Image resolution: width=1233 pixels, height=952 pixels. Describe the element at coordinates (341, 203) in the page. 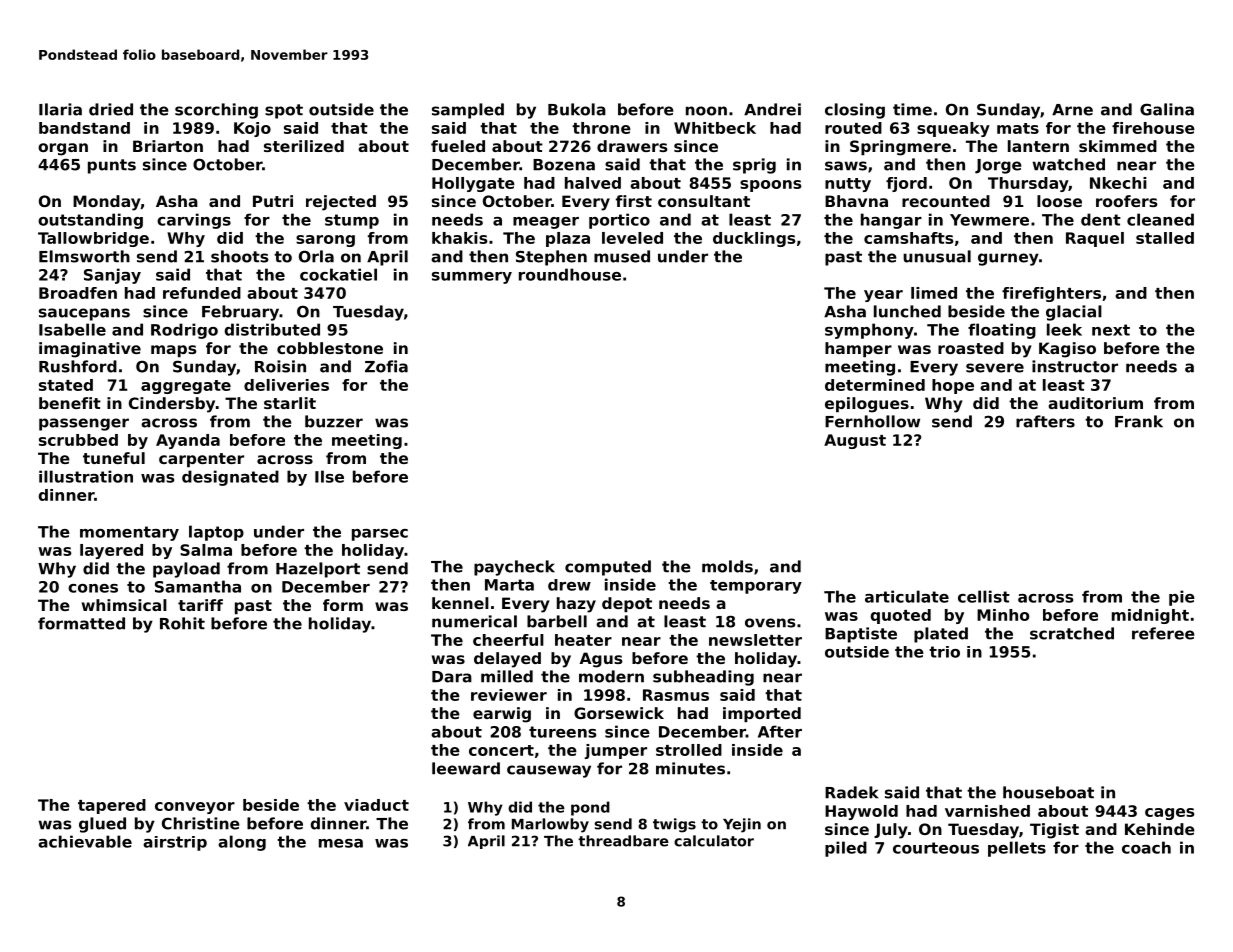

I see `rejected` at that location.
